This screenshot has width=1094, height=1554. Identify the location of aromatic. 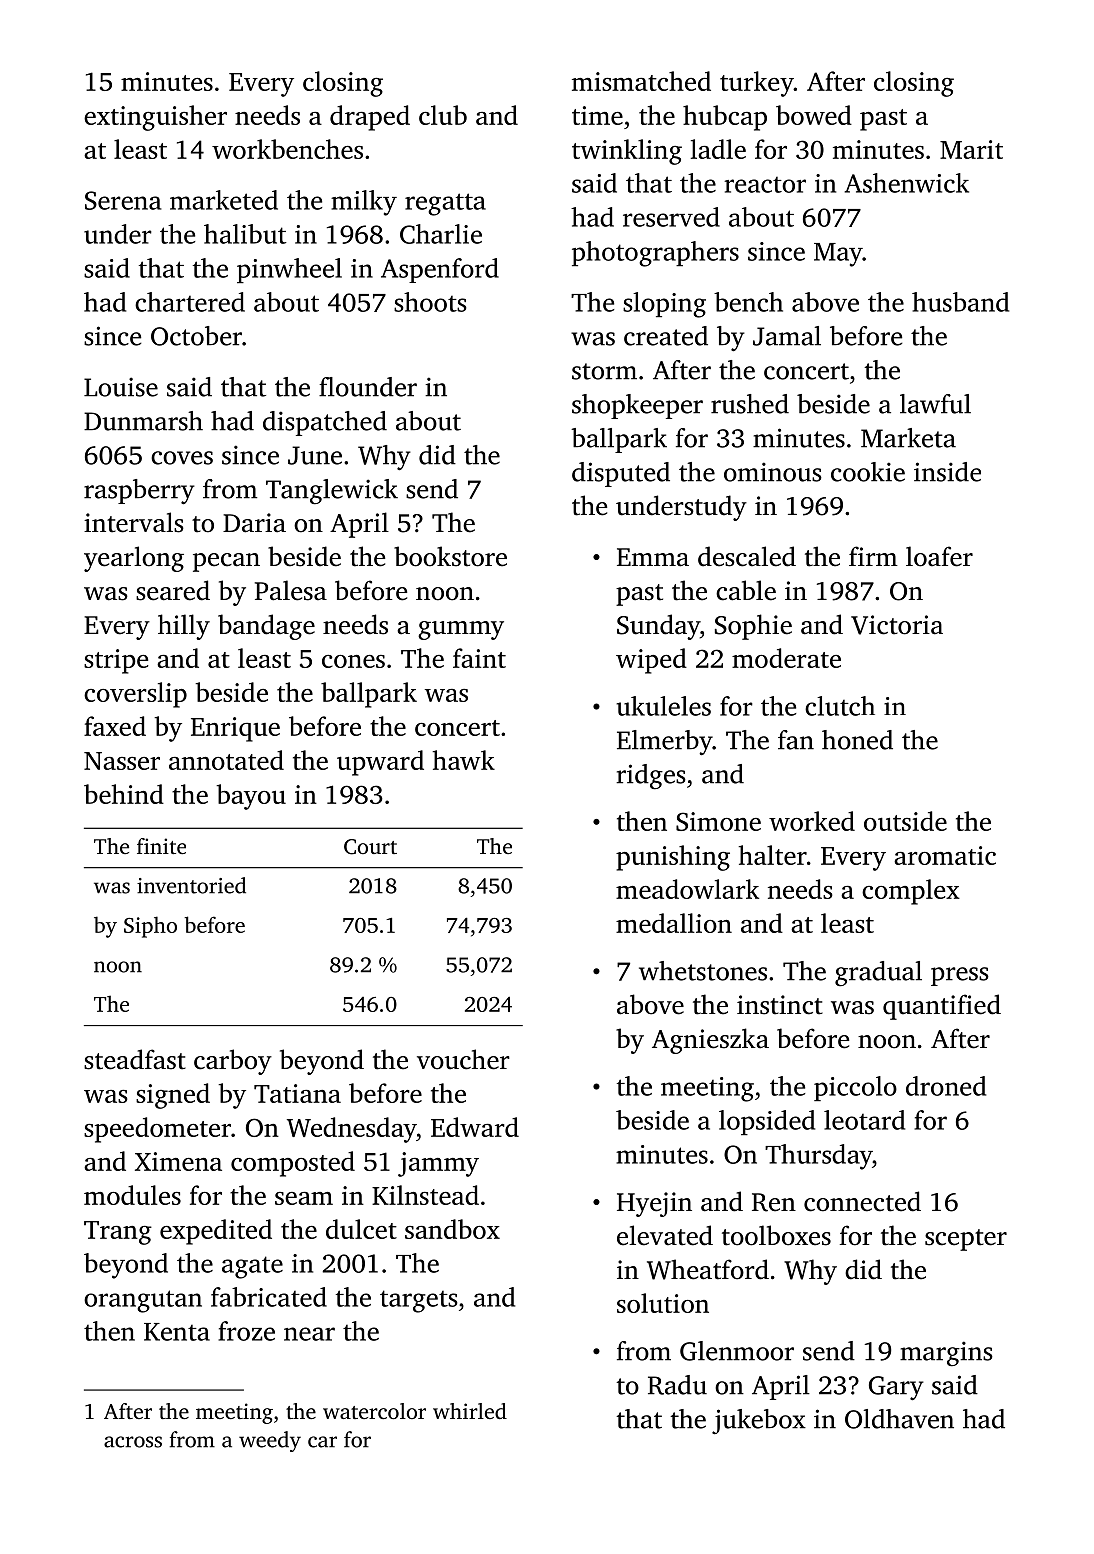
(945, 855).
